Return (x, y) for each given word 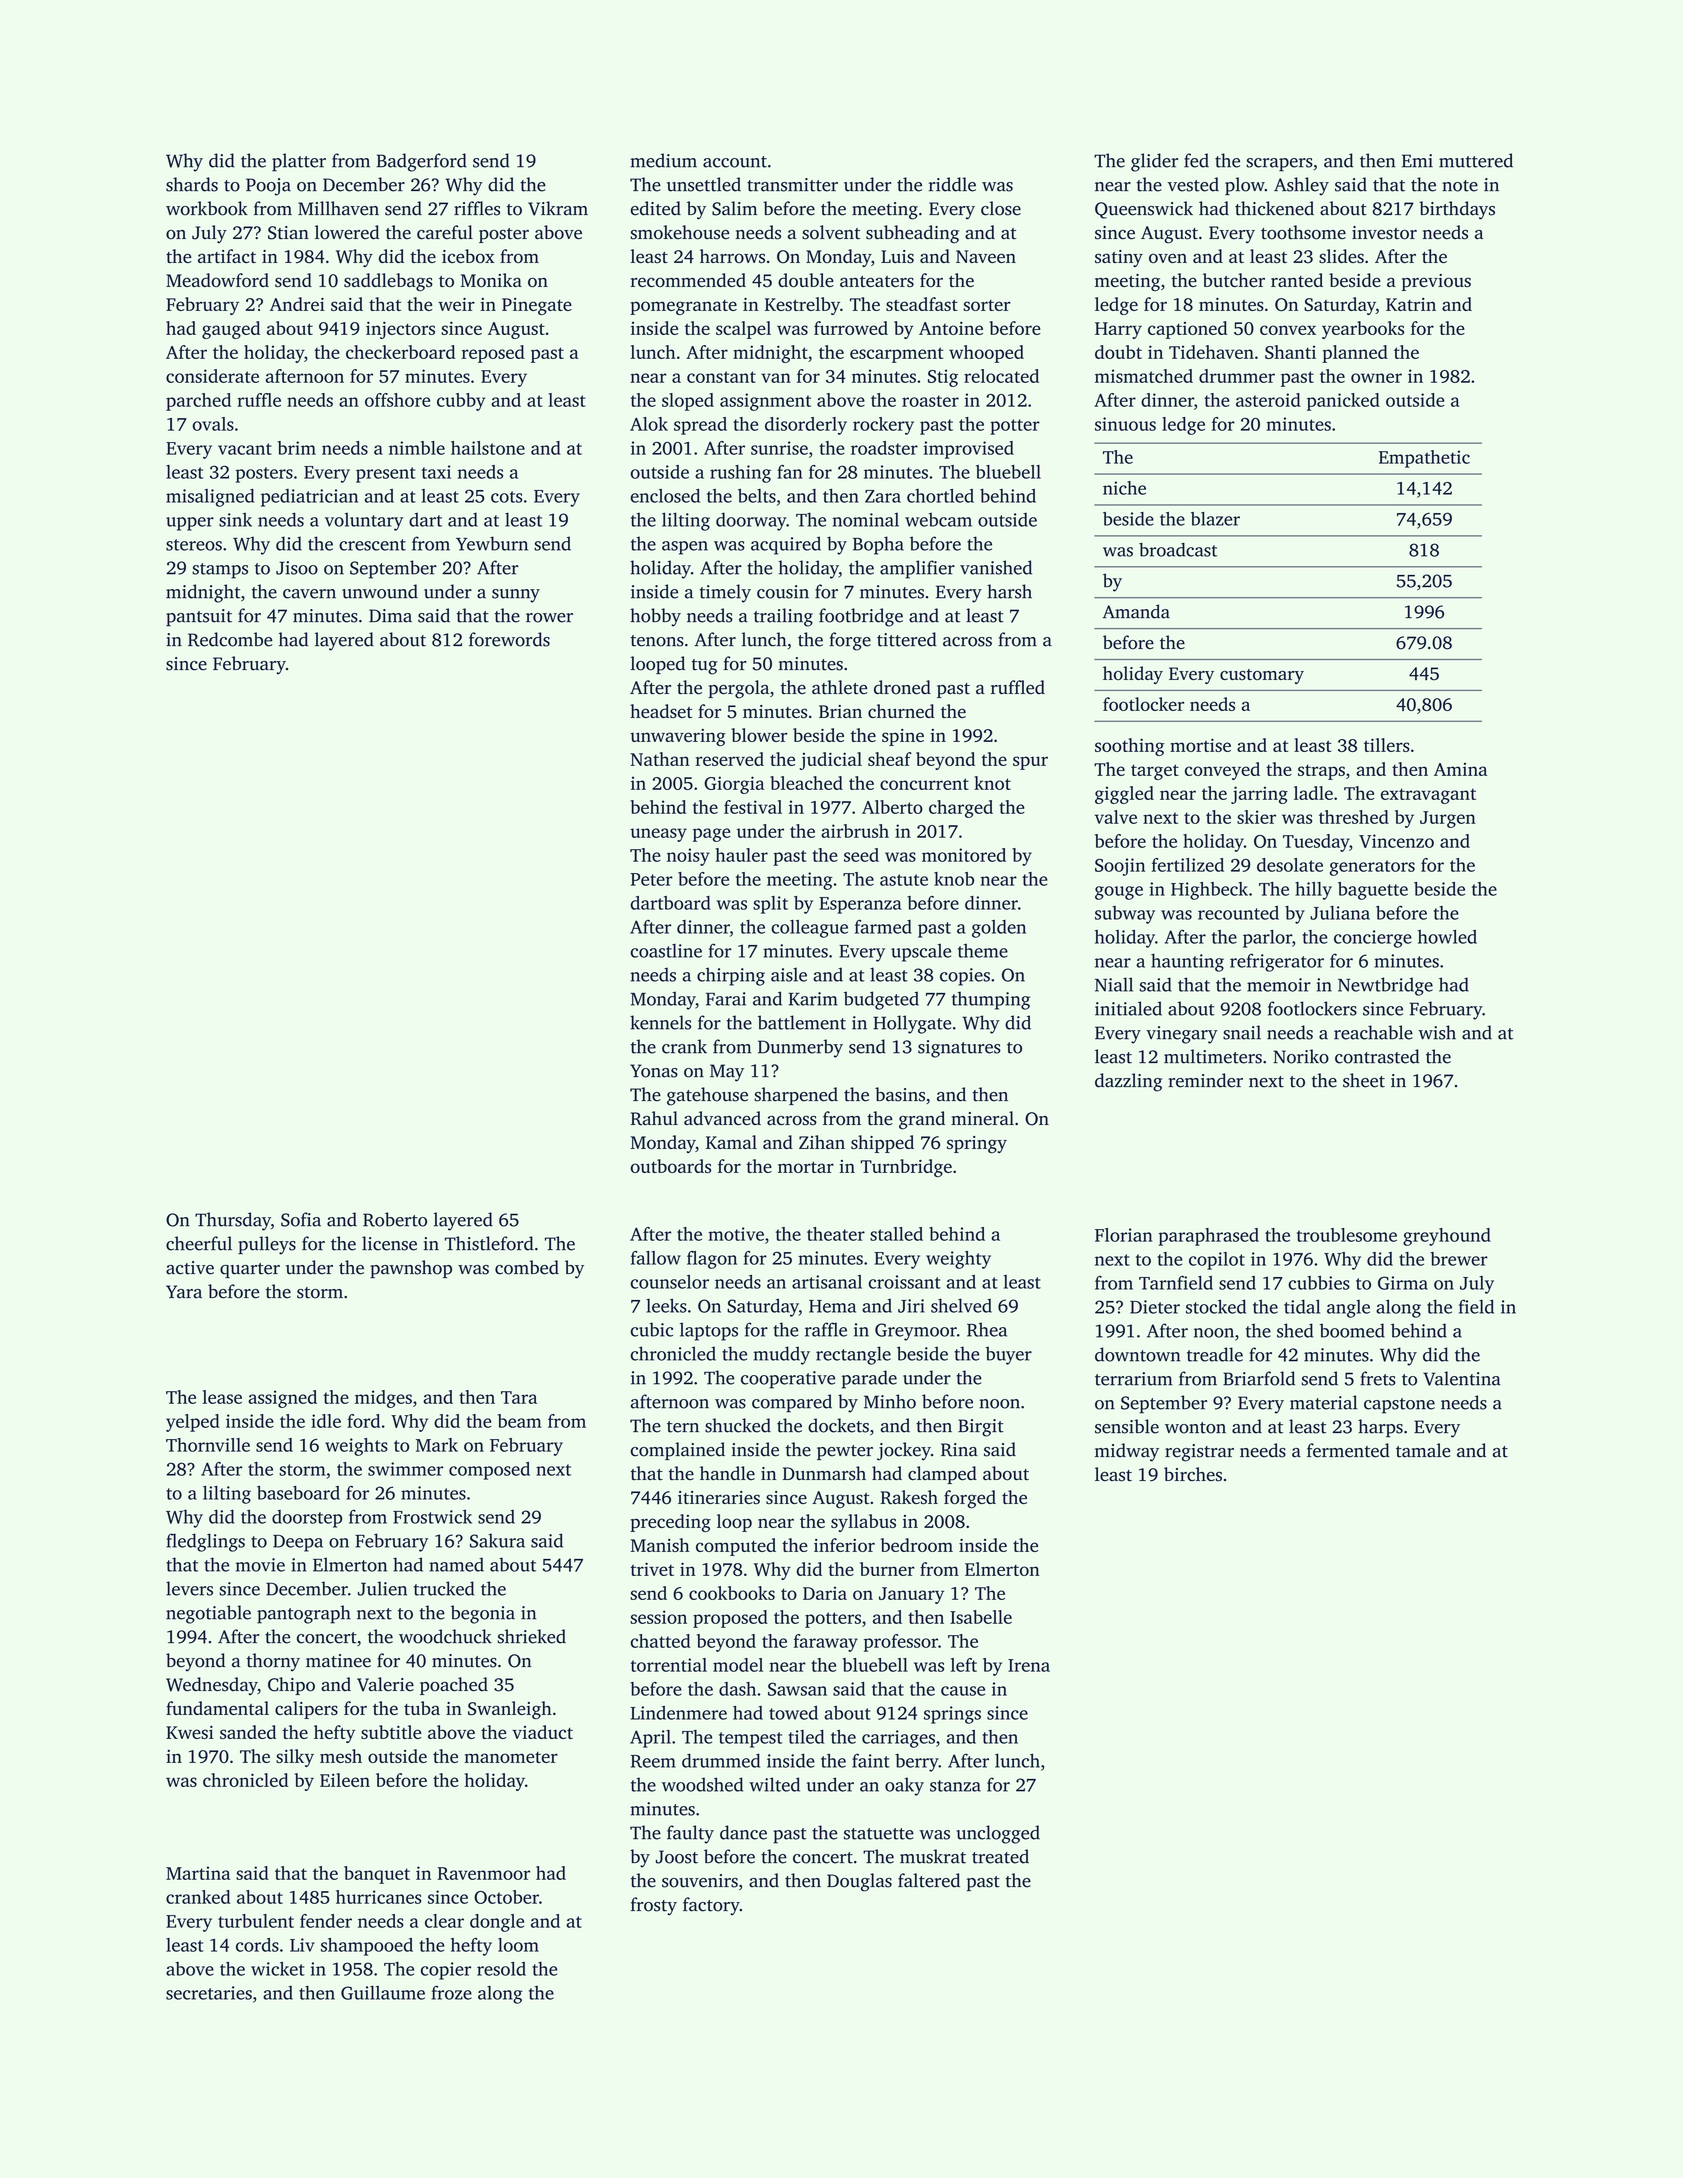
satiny (1119, 258)
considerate (212, 376)
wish (1437, 1032)
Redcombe (230, 639)
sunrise (779, 448)
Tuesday (1316, 843)
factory (711, 1906)
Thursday (233, 1221)
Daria (825, 1593)
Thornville (208, 1445)
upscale (921, 953)
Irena (1029, 1665)
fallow (656, 1258)
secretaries (209, 1993)
